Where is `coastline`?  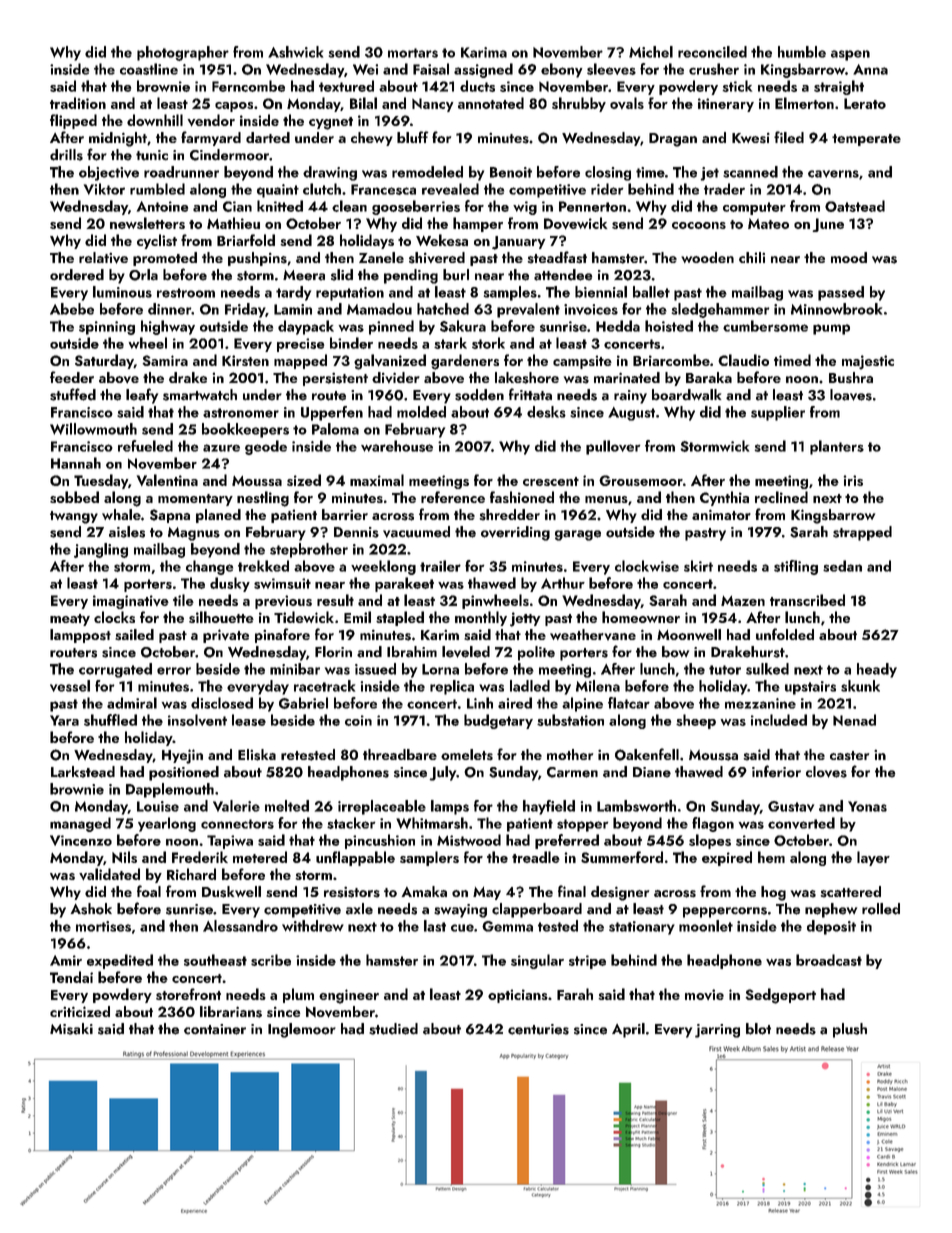 coastline is located at coordinates (149, 69).
